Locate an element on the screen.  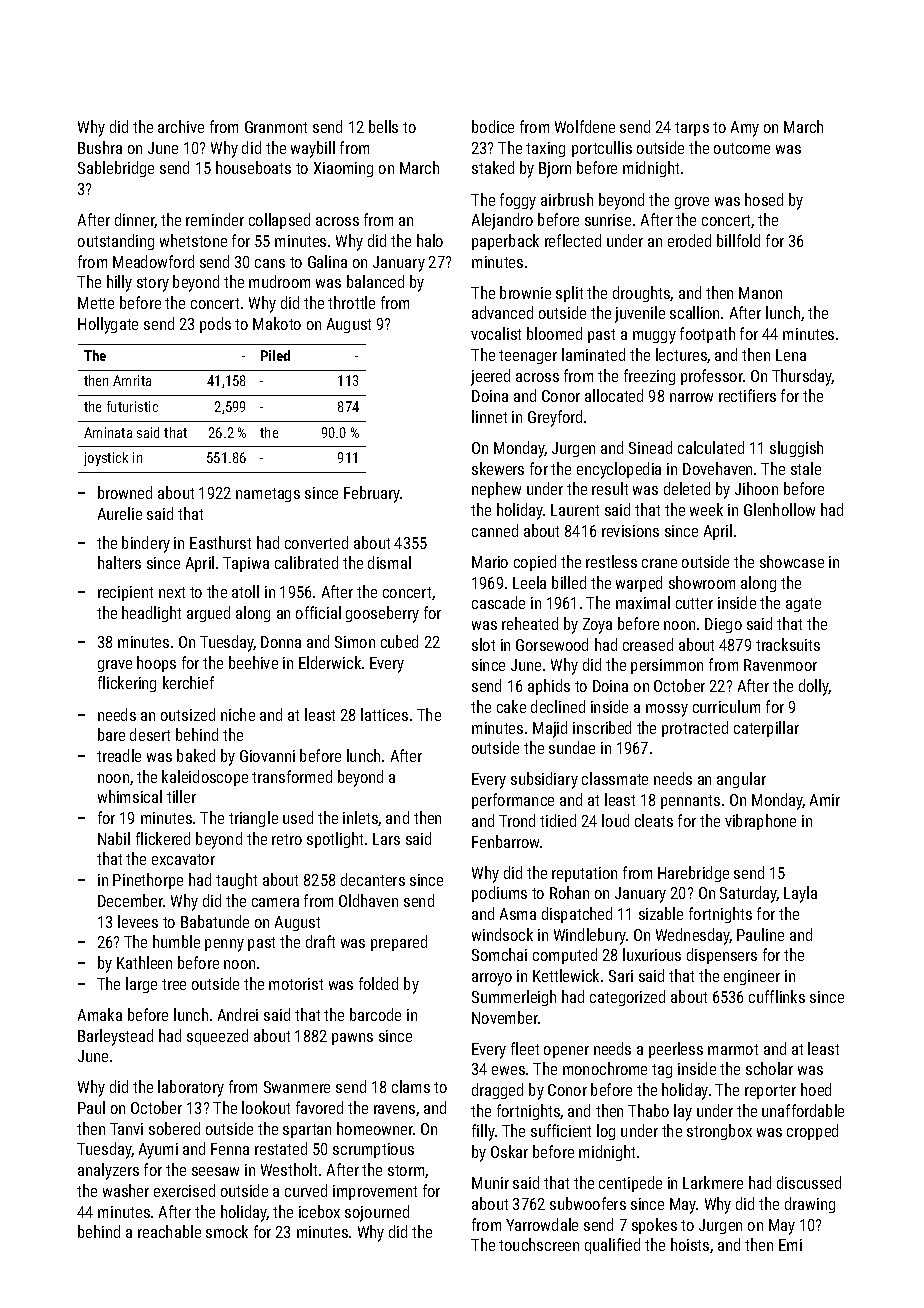
Nabil is located at coordinates (114, 838).
